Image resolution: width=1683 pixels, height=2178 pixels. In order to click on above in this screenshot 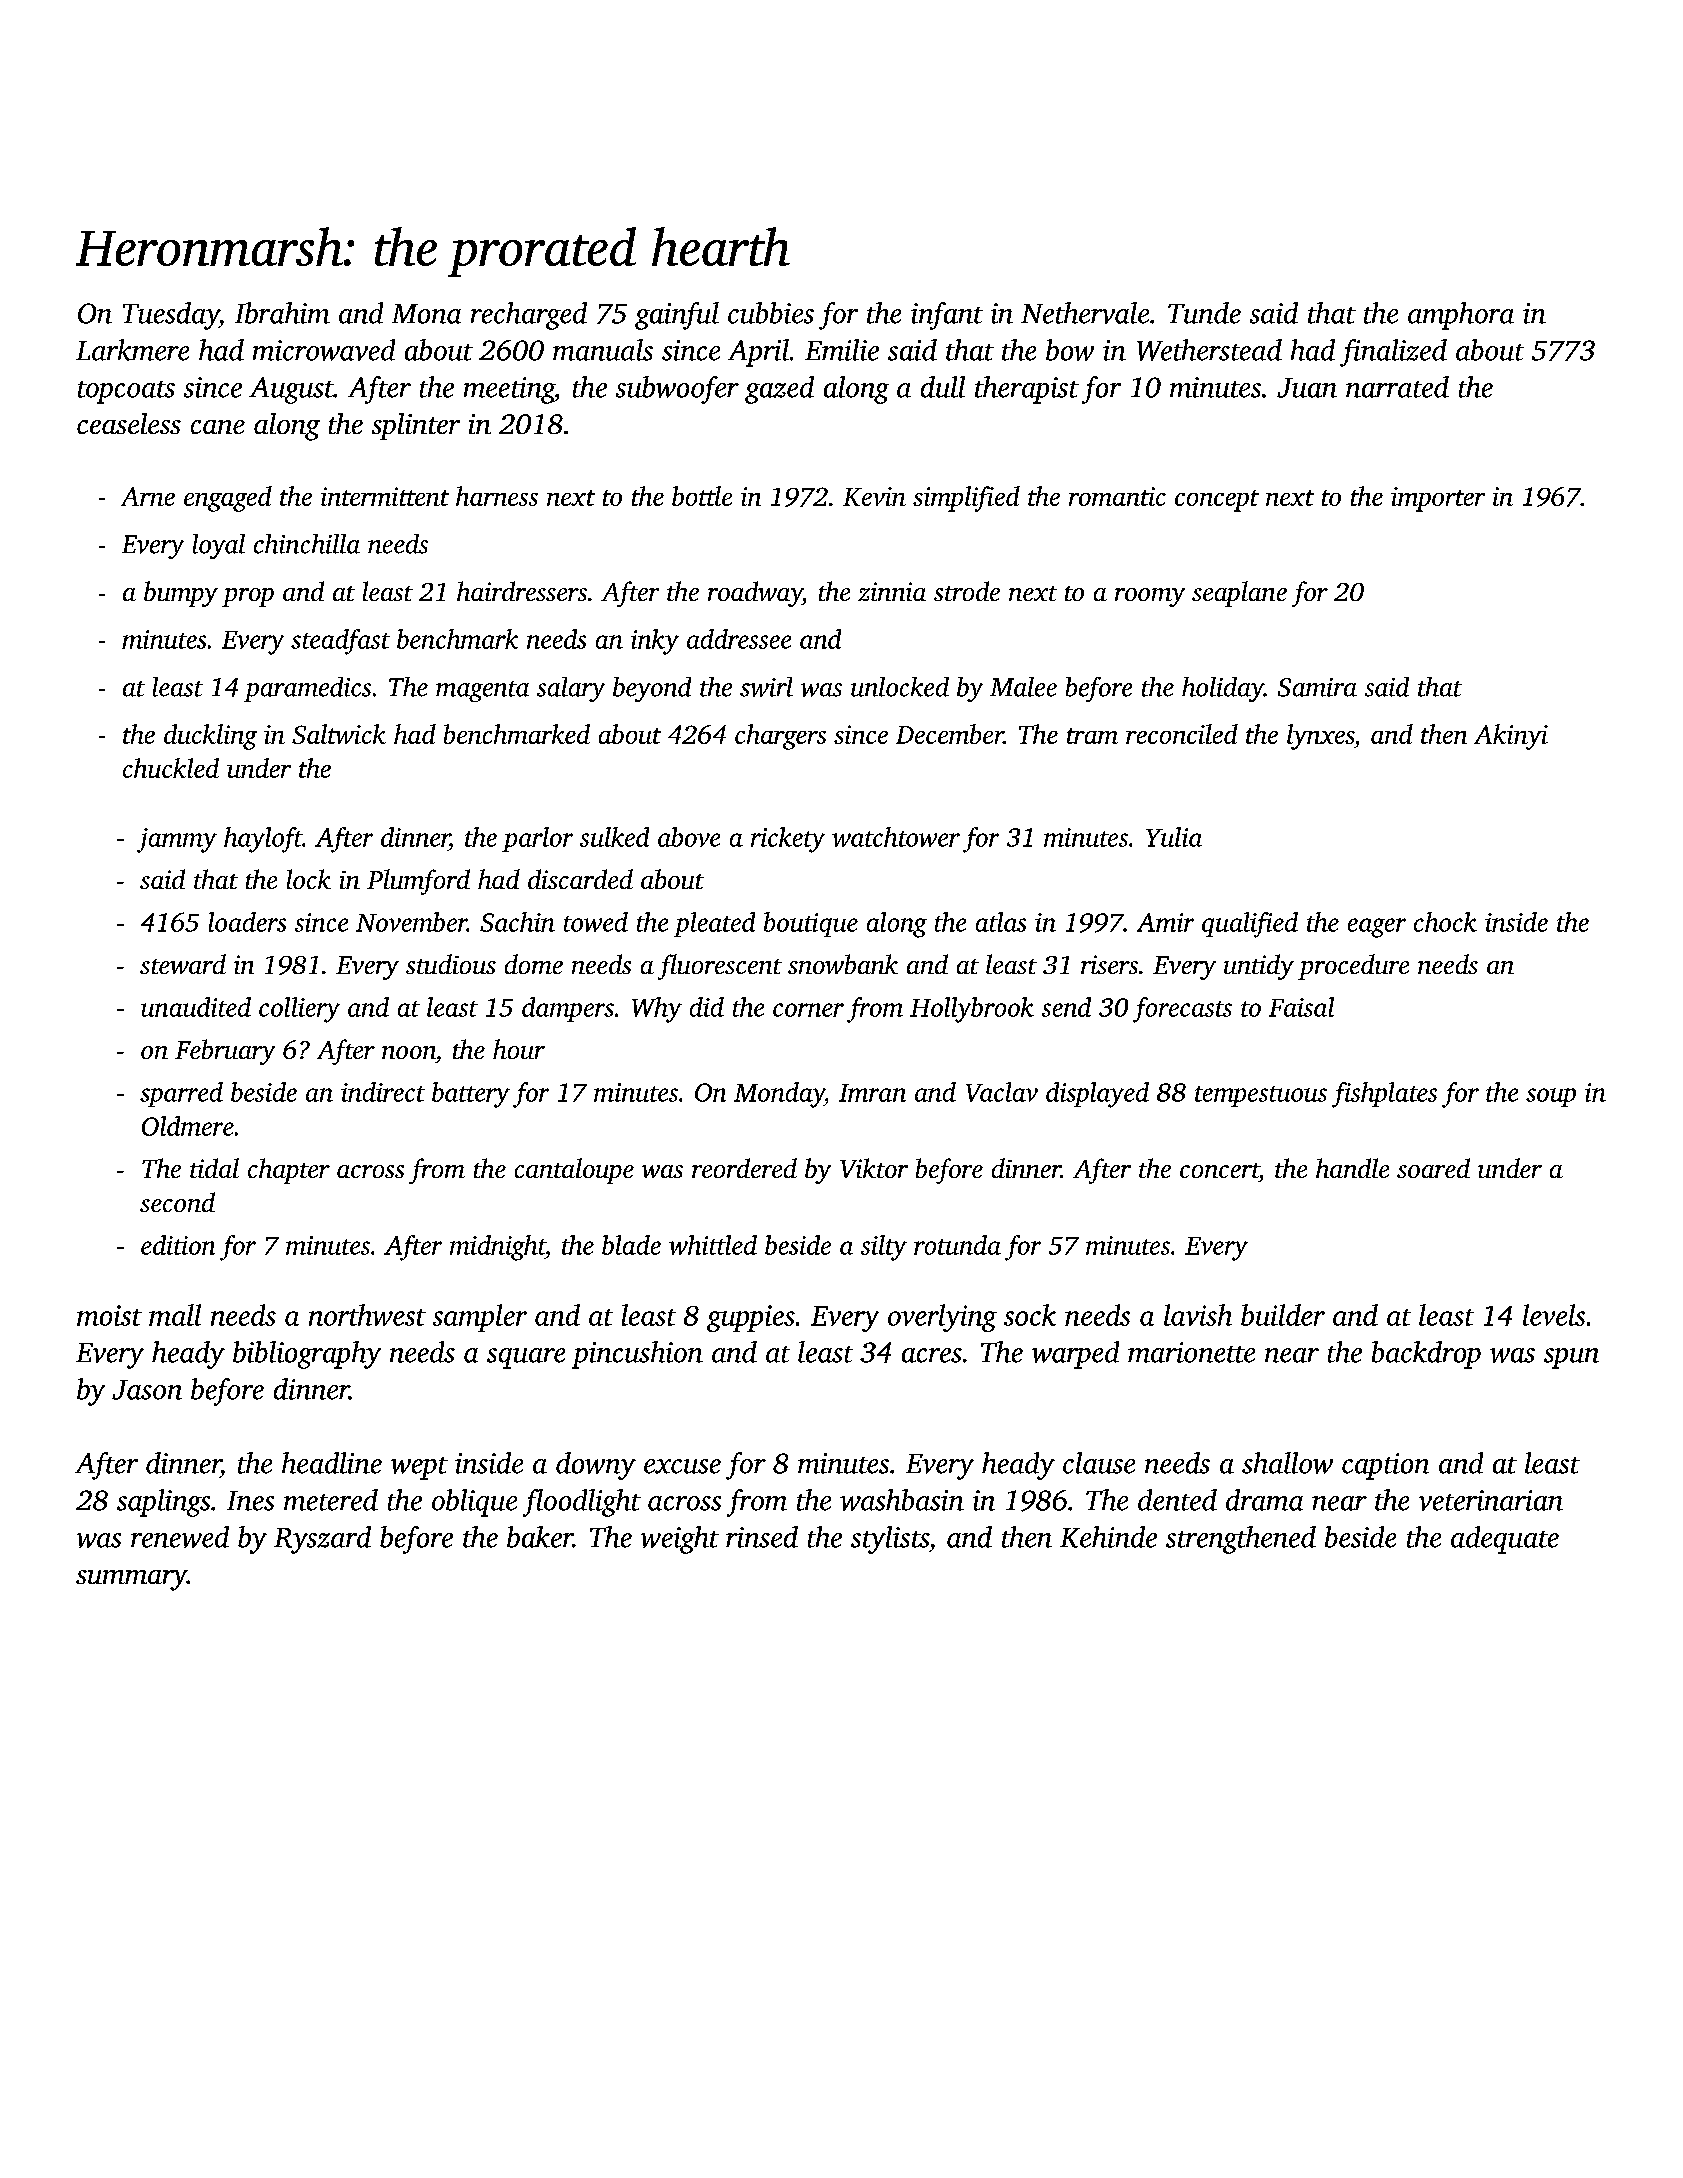, I will do `click(689, 837)`.
